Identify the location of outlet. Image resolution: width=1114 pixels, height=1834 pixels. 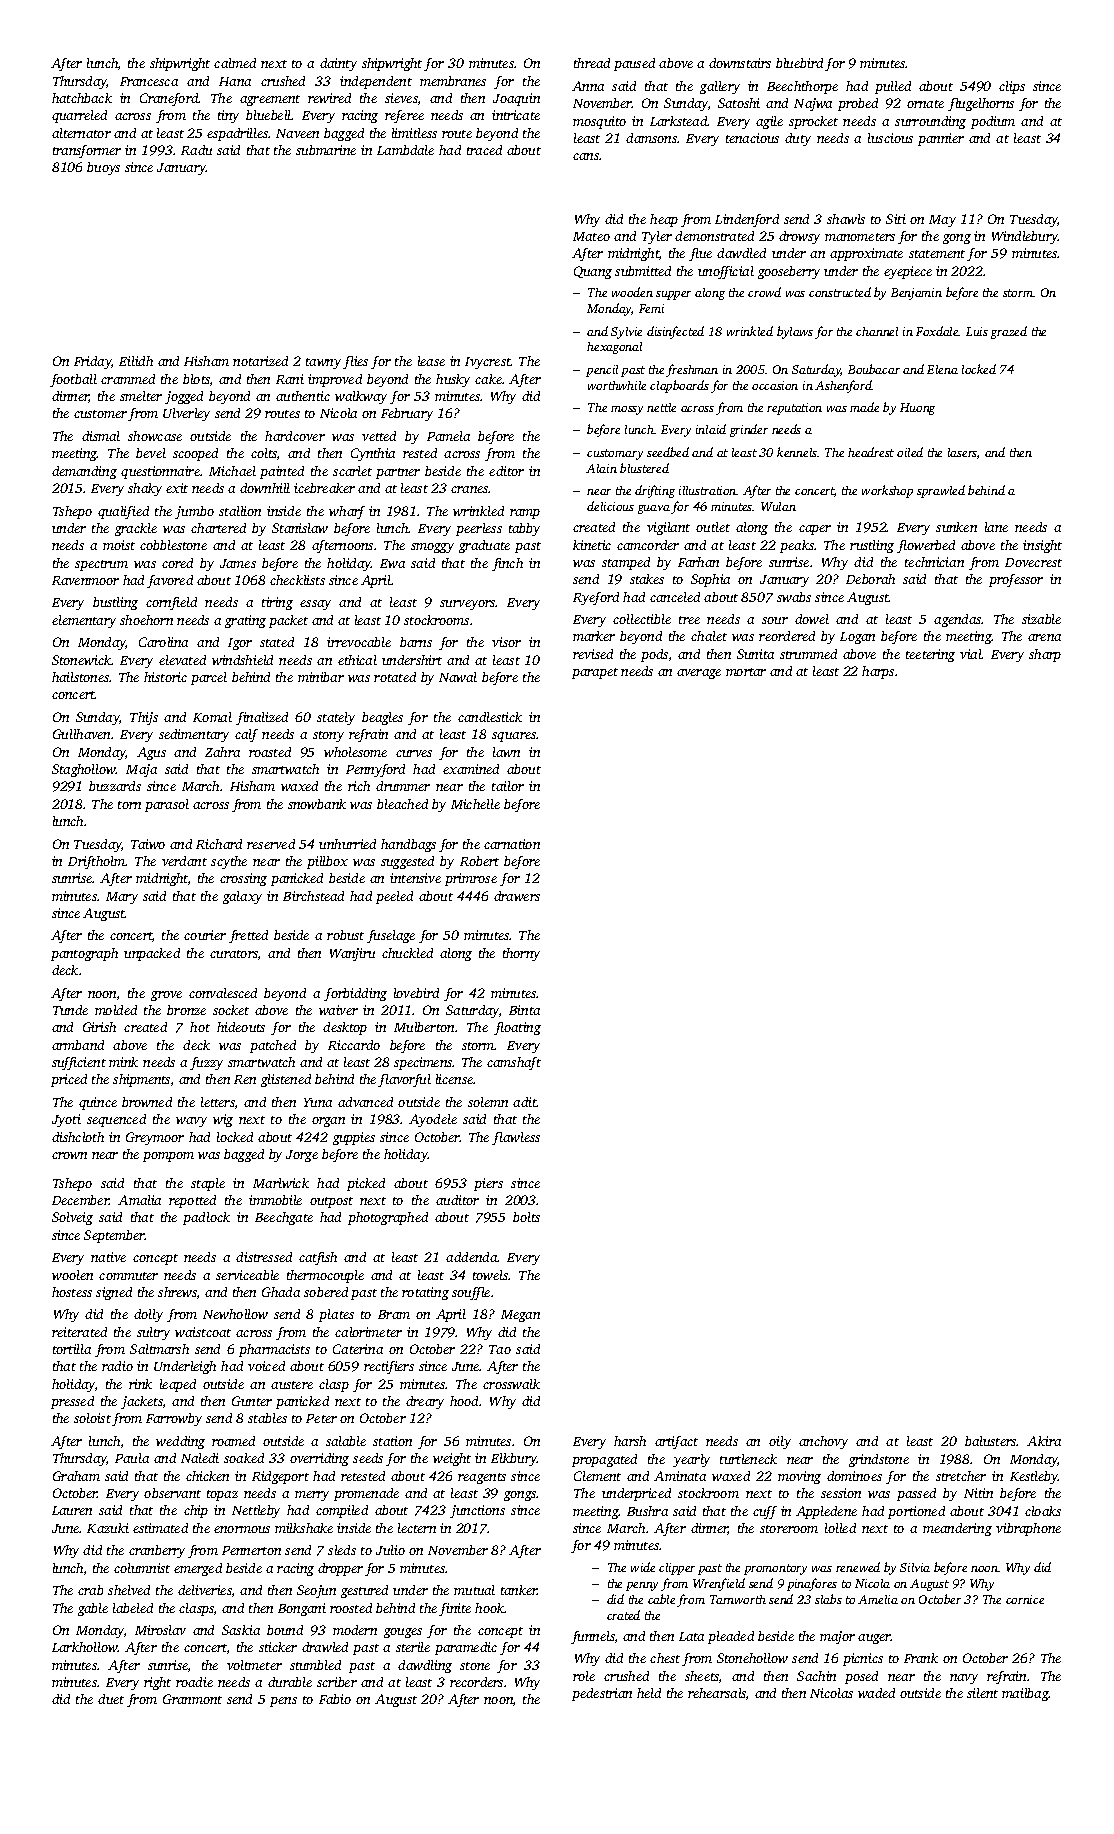
(713, 527).
